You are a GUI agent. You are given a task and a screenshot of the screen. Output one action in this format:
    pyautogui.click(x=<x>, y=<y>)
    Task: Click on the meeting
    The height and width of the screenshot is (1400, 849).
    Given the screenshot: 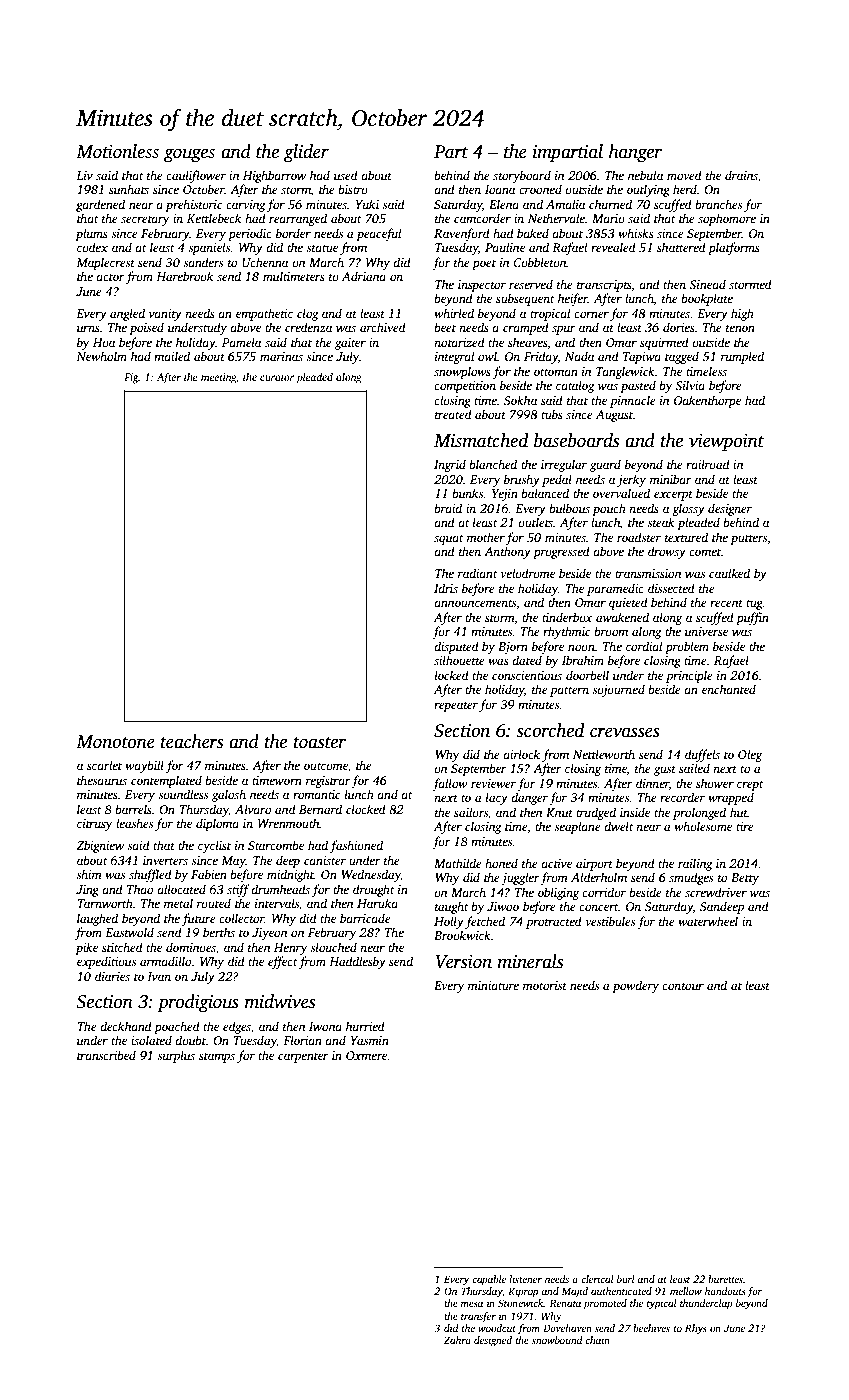 What is the action you would take?
    pyautogui.click(x=218, y=378)
